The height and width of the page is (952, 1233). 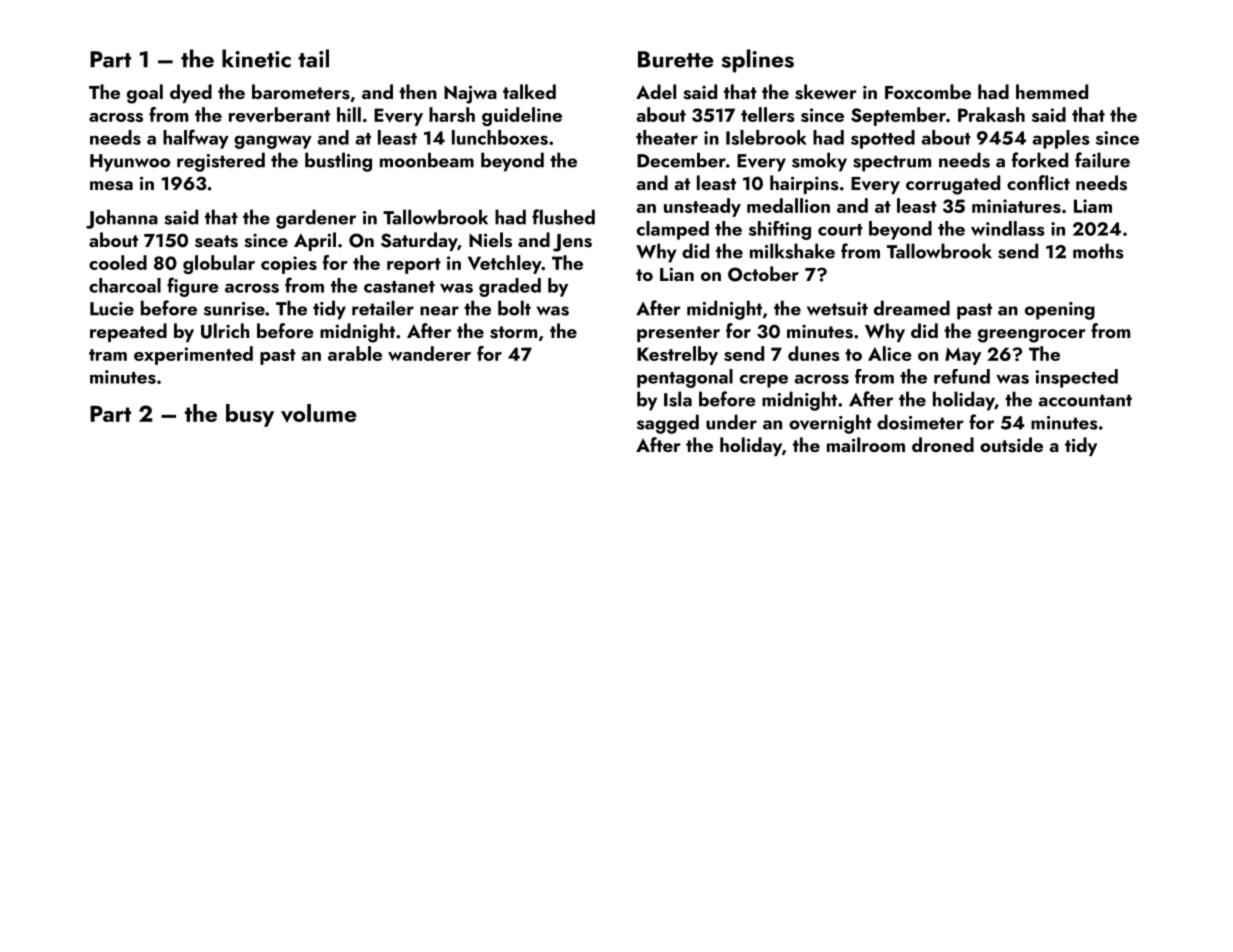 I want to click on Burette, so click(x=676, y=59).
